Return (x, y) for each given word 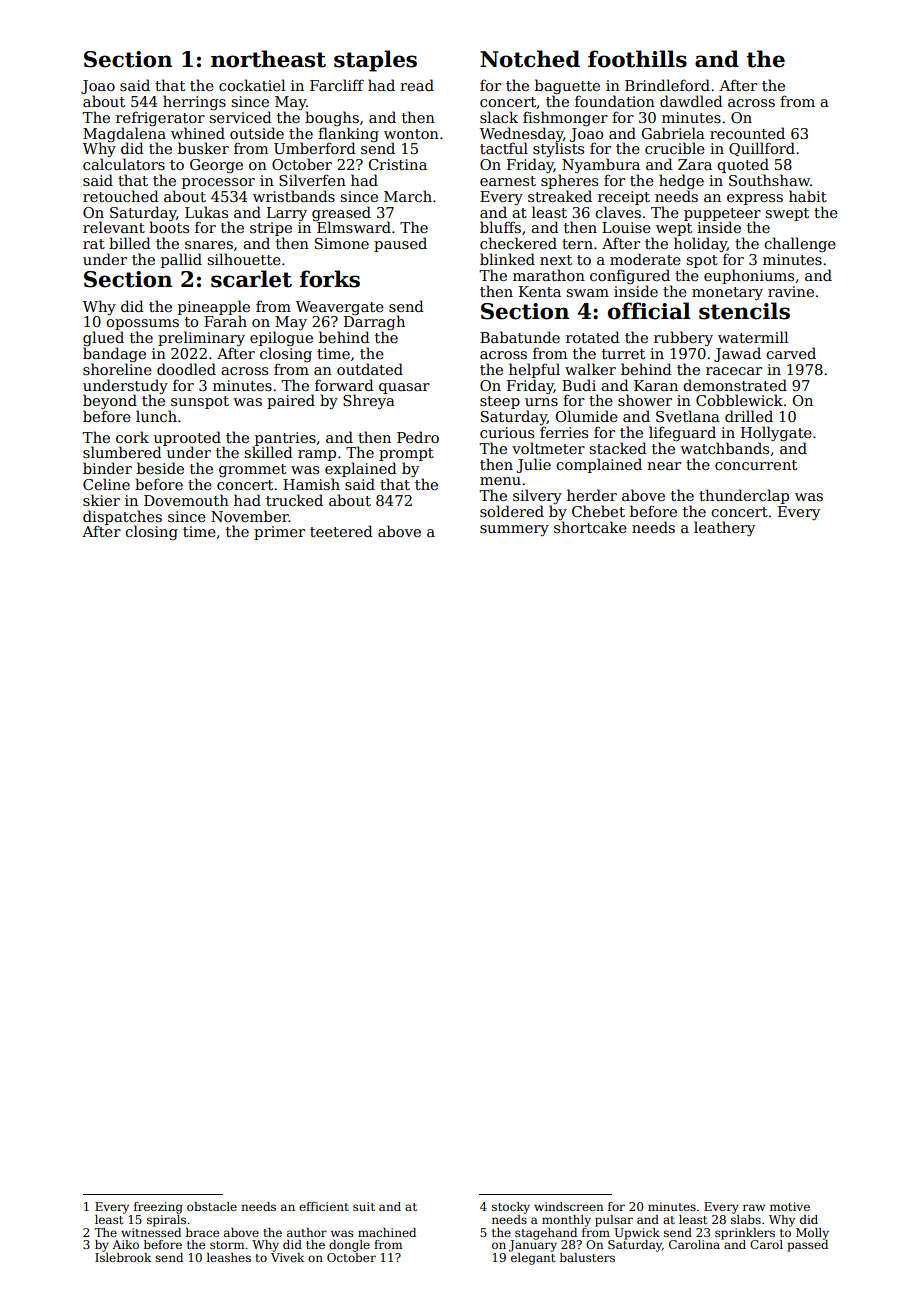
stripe (271, 229)
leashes (229, 1257)
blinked (507, 259)
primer (279, 533)
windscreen (568, 1206)
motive (790, 1206)
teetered (341, 531)
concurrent (756, 465)
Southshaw (769, 180)
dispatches (122, 517)
